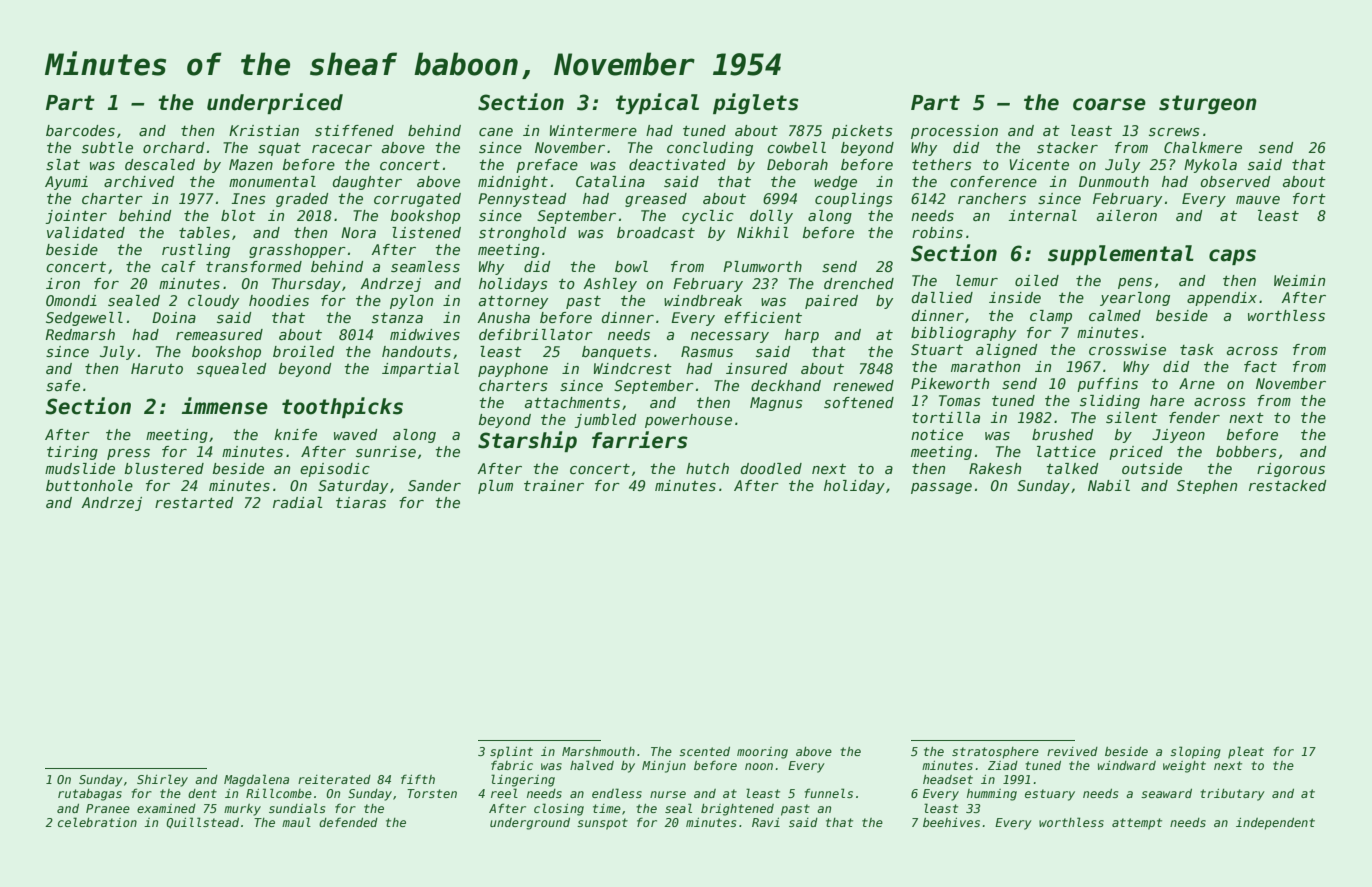 The height and width of the document is (887, 1372). What do you see at coordinates (977, 280) in the document?
I see `lemur` at bounding box center [977, 280].
